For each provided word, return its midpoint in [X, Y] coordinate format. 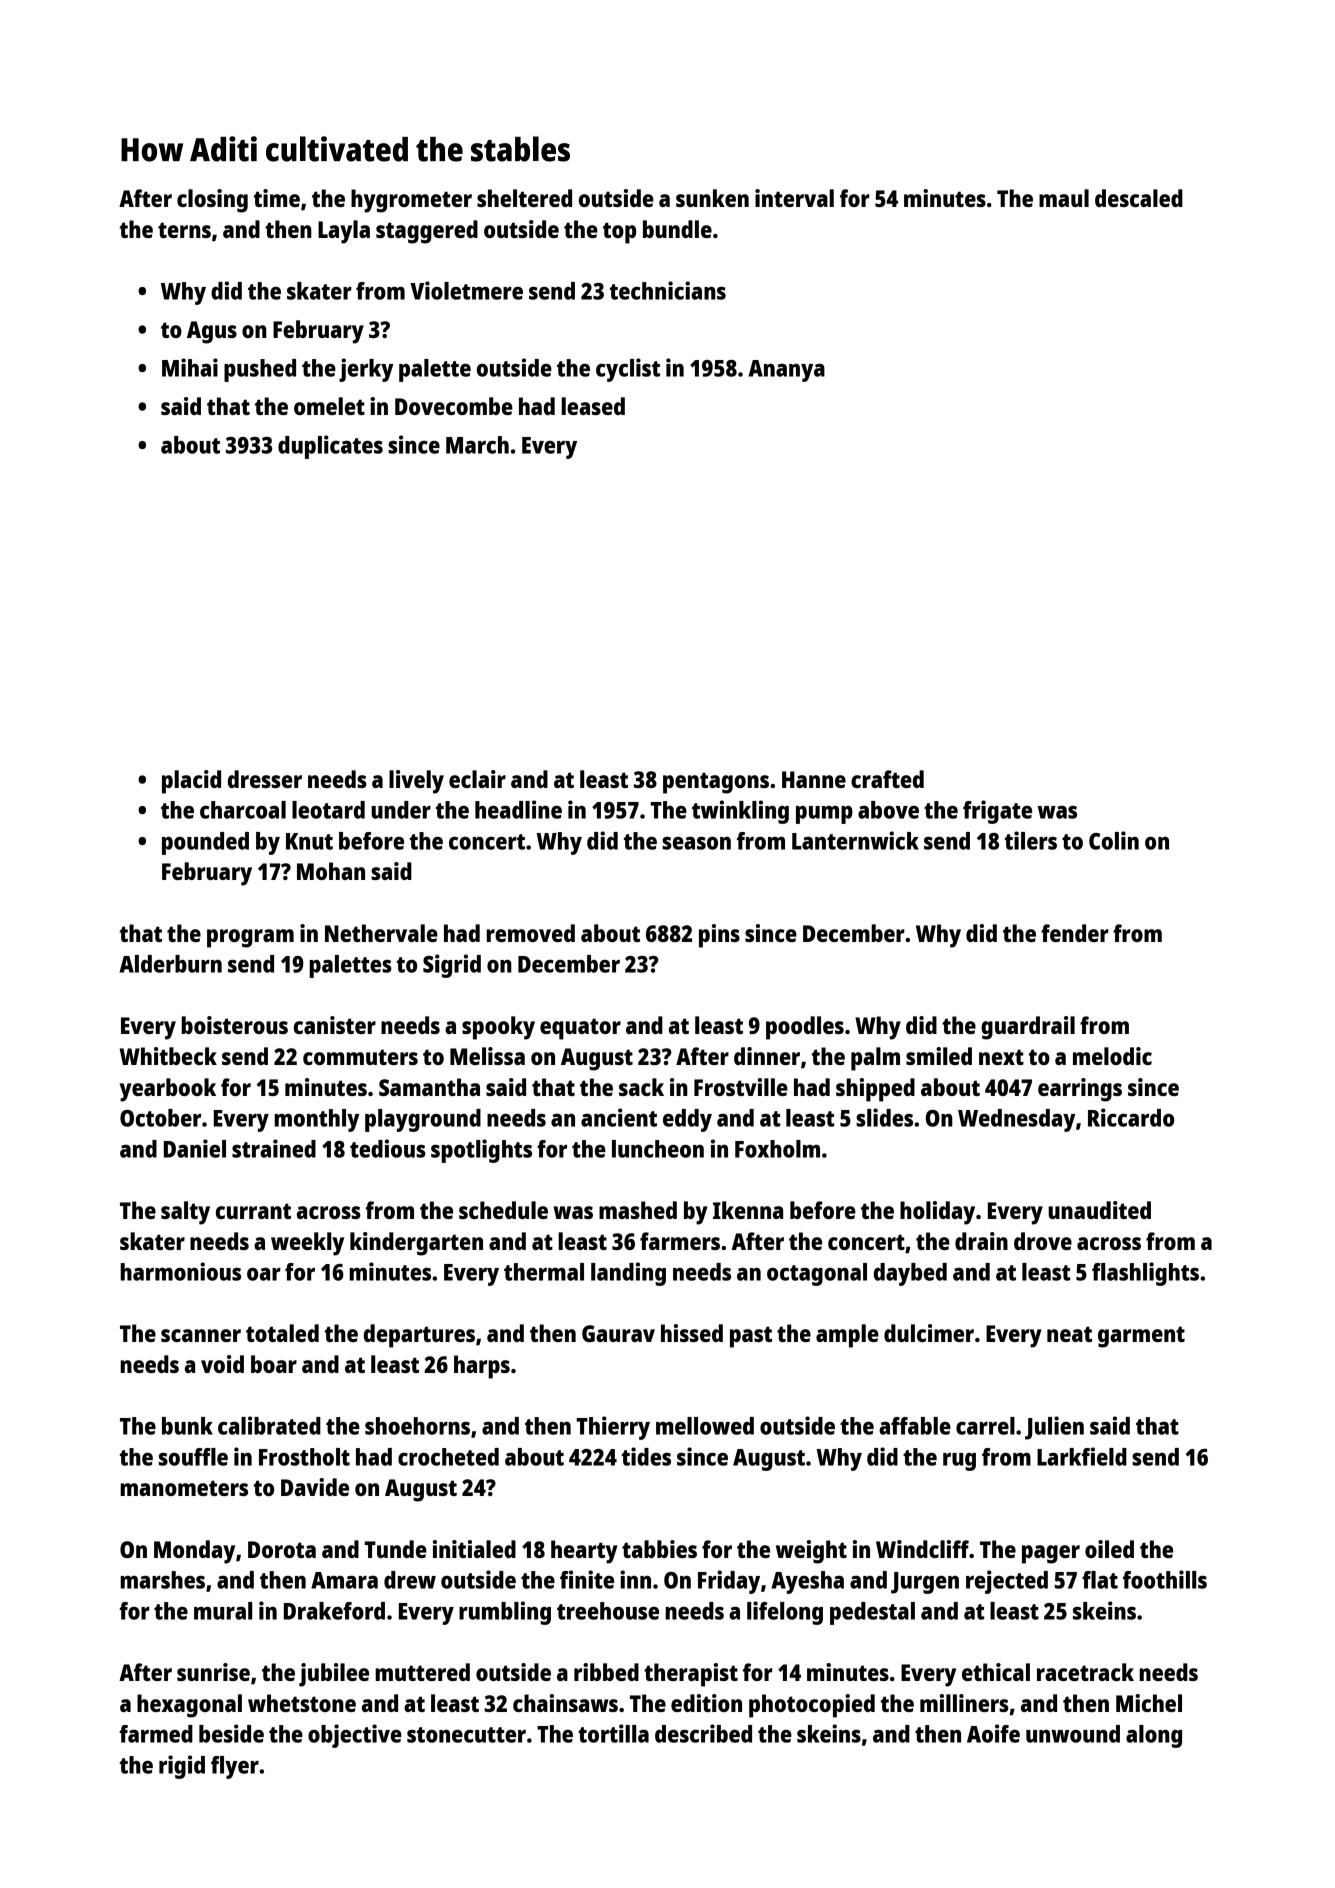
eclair [477, 779]
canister [335, 1025]
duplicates [330, 447]
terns [184, 230]
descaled [1139, 198]
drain [981, 1241]
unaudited [1099, 1210]
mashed [638, 1210]
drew [410, 1580]
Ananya [786, 371]
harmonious [180, 1271]
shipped [875, 1090]
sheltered [524, 198]
